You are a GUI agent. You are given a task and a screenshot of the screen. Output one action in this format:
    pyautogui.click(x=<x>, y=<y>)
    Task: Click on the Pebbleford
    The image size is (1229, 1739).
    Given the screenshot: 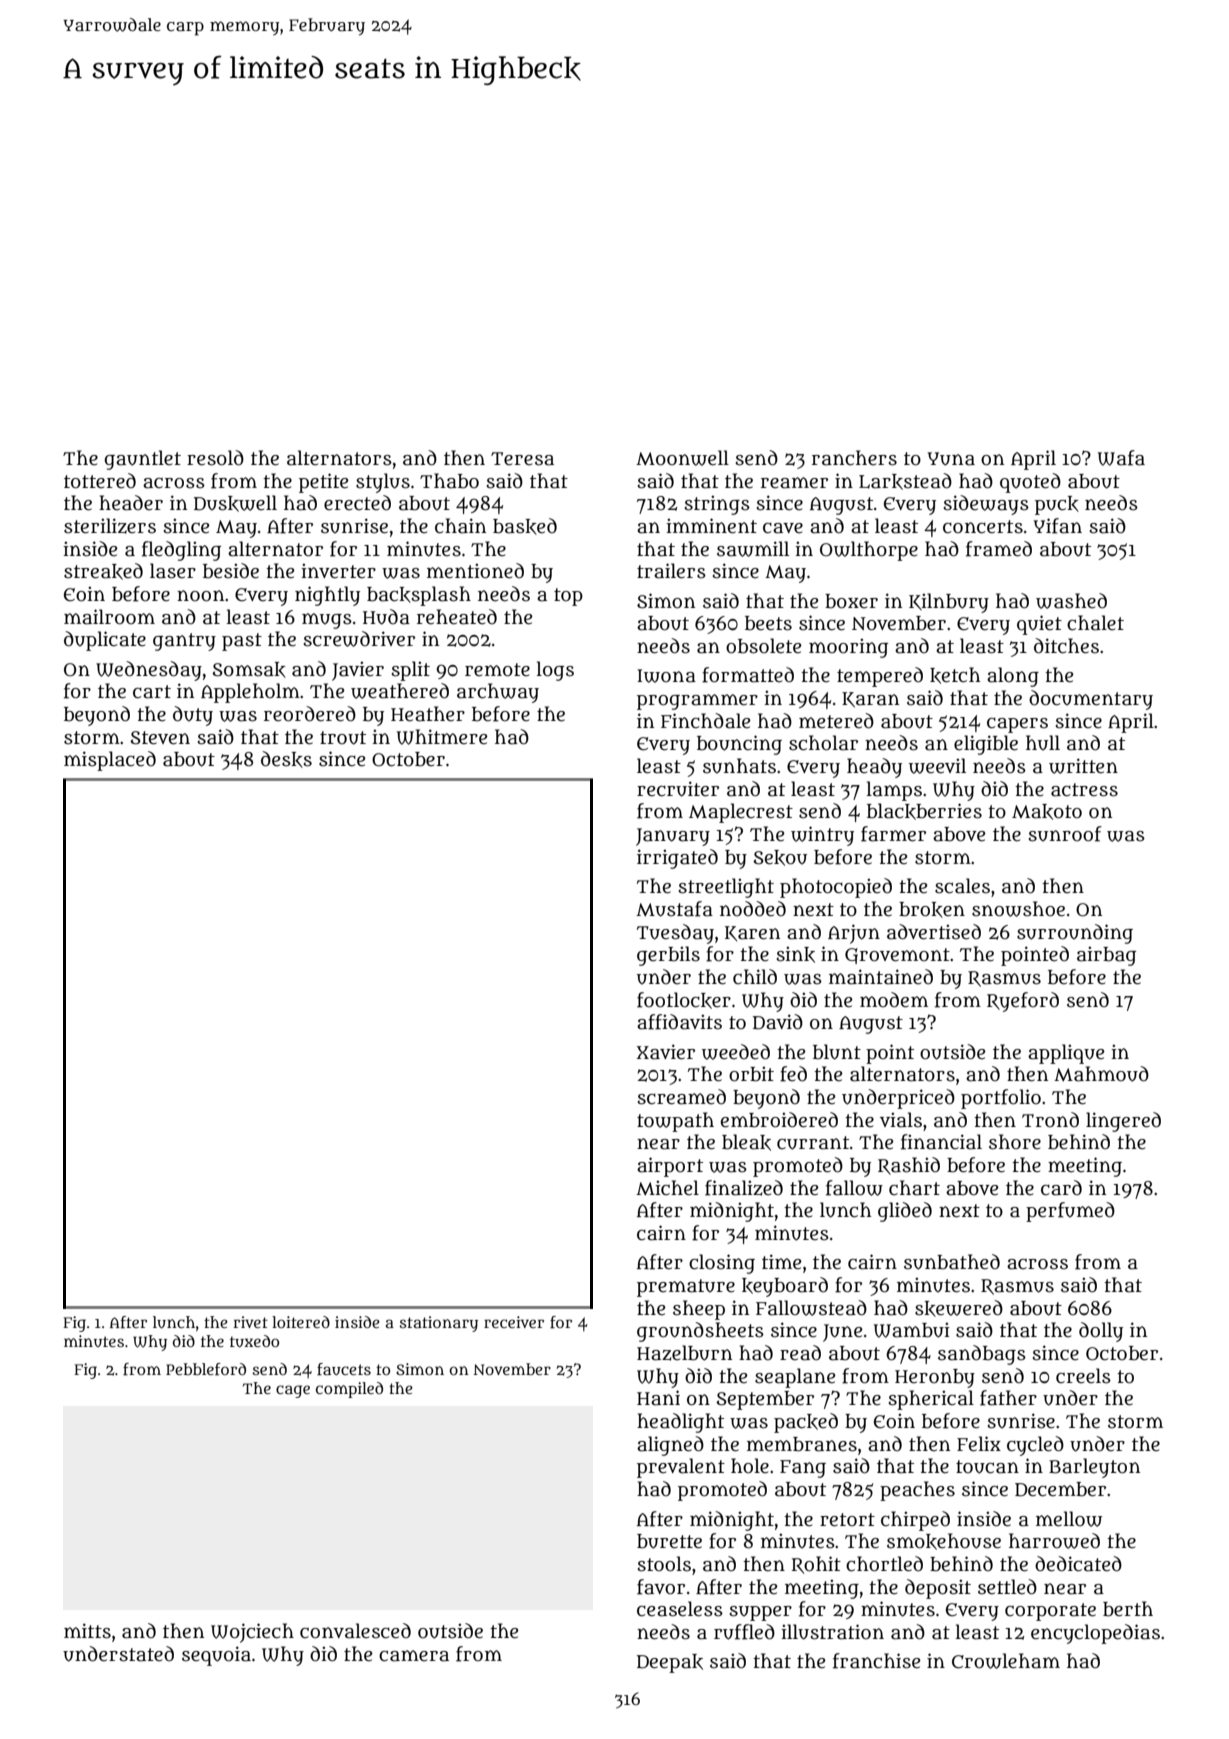 What is the action you would take?
    pyautogui.click(x=206, y=1369)
